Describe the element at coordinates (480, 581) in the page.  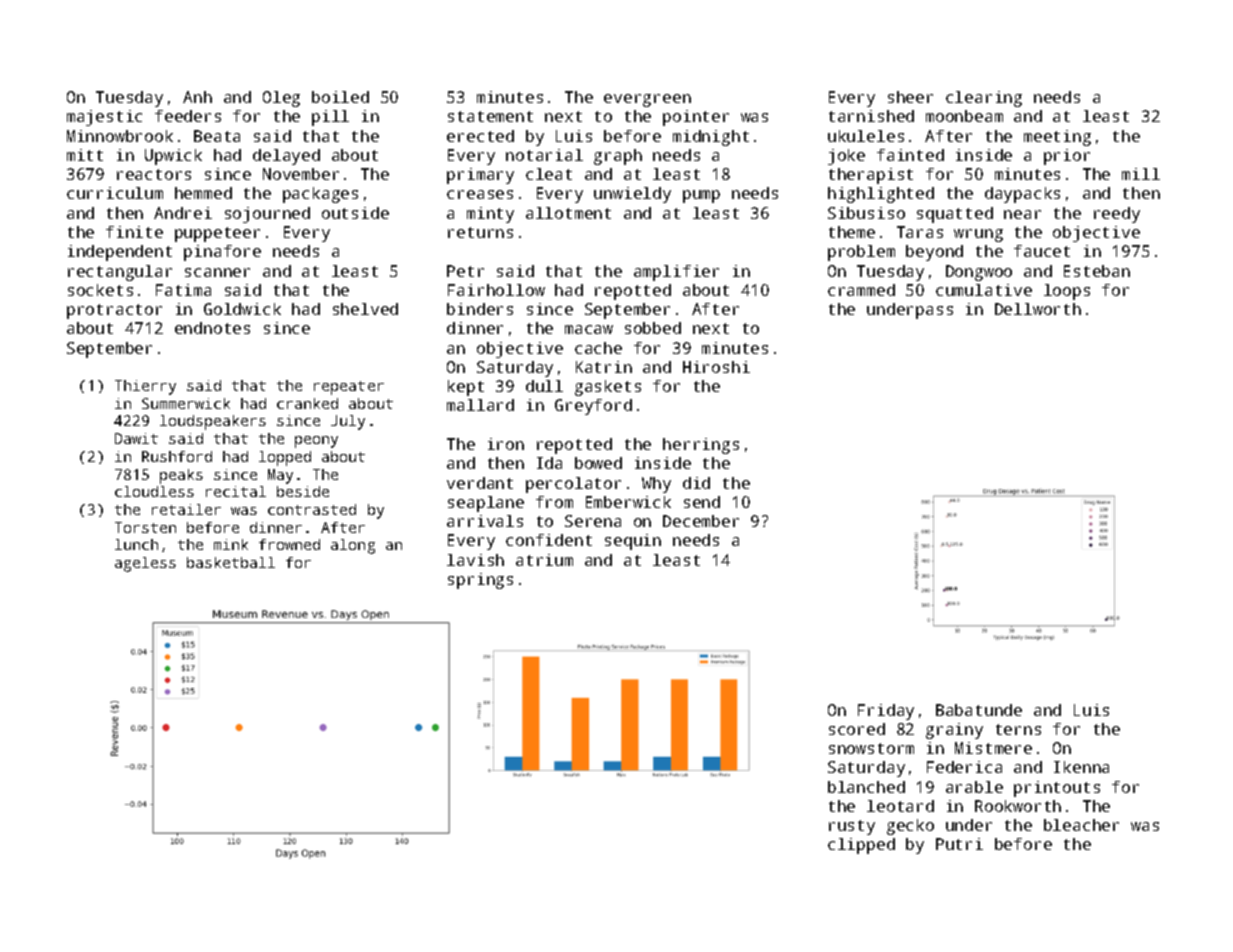
I see `springs` at that location.
